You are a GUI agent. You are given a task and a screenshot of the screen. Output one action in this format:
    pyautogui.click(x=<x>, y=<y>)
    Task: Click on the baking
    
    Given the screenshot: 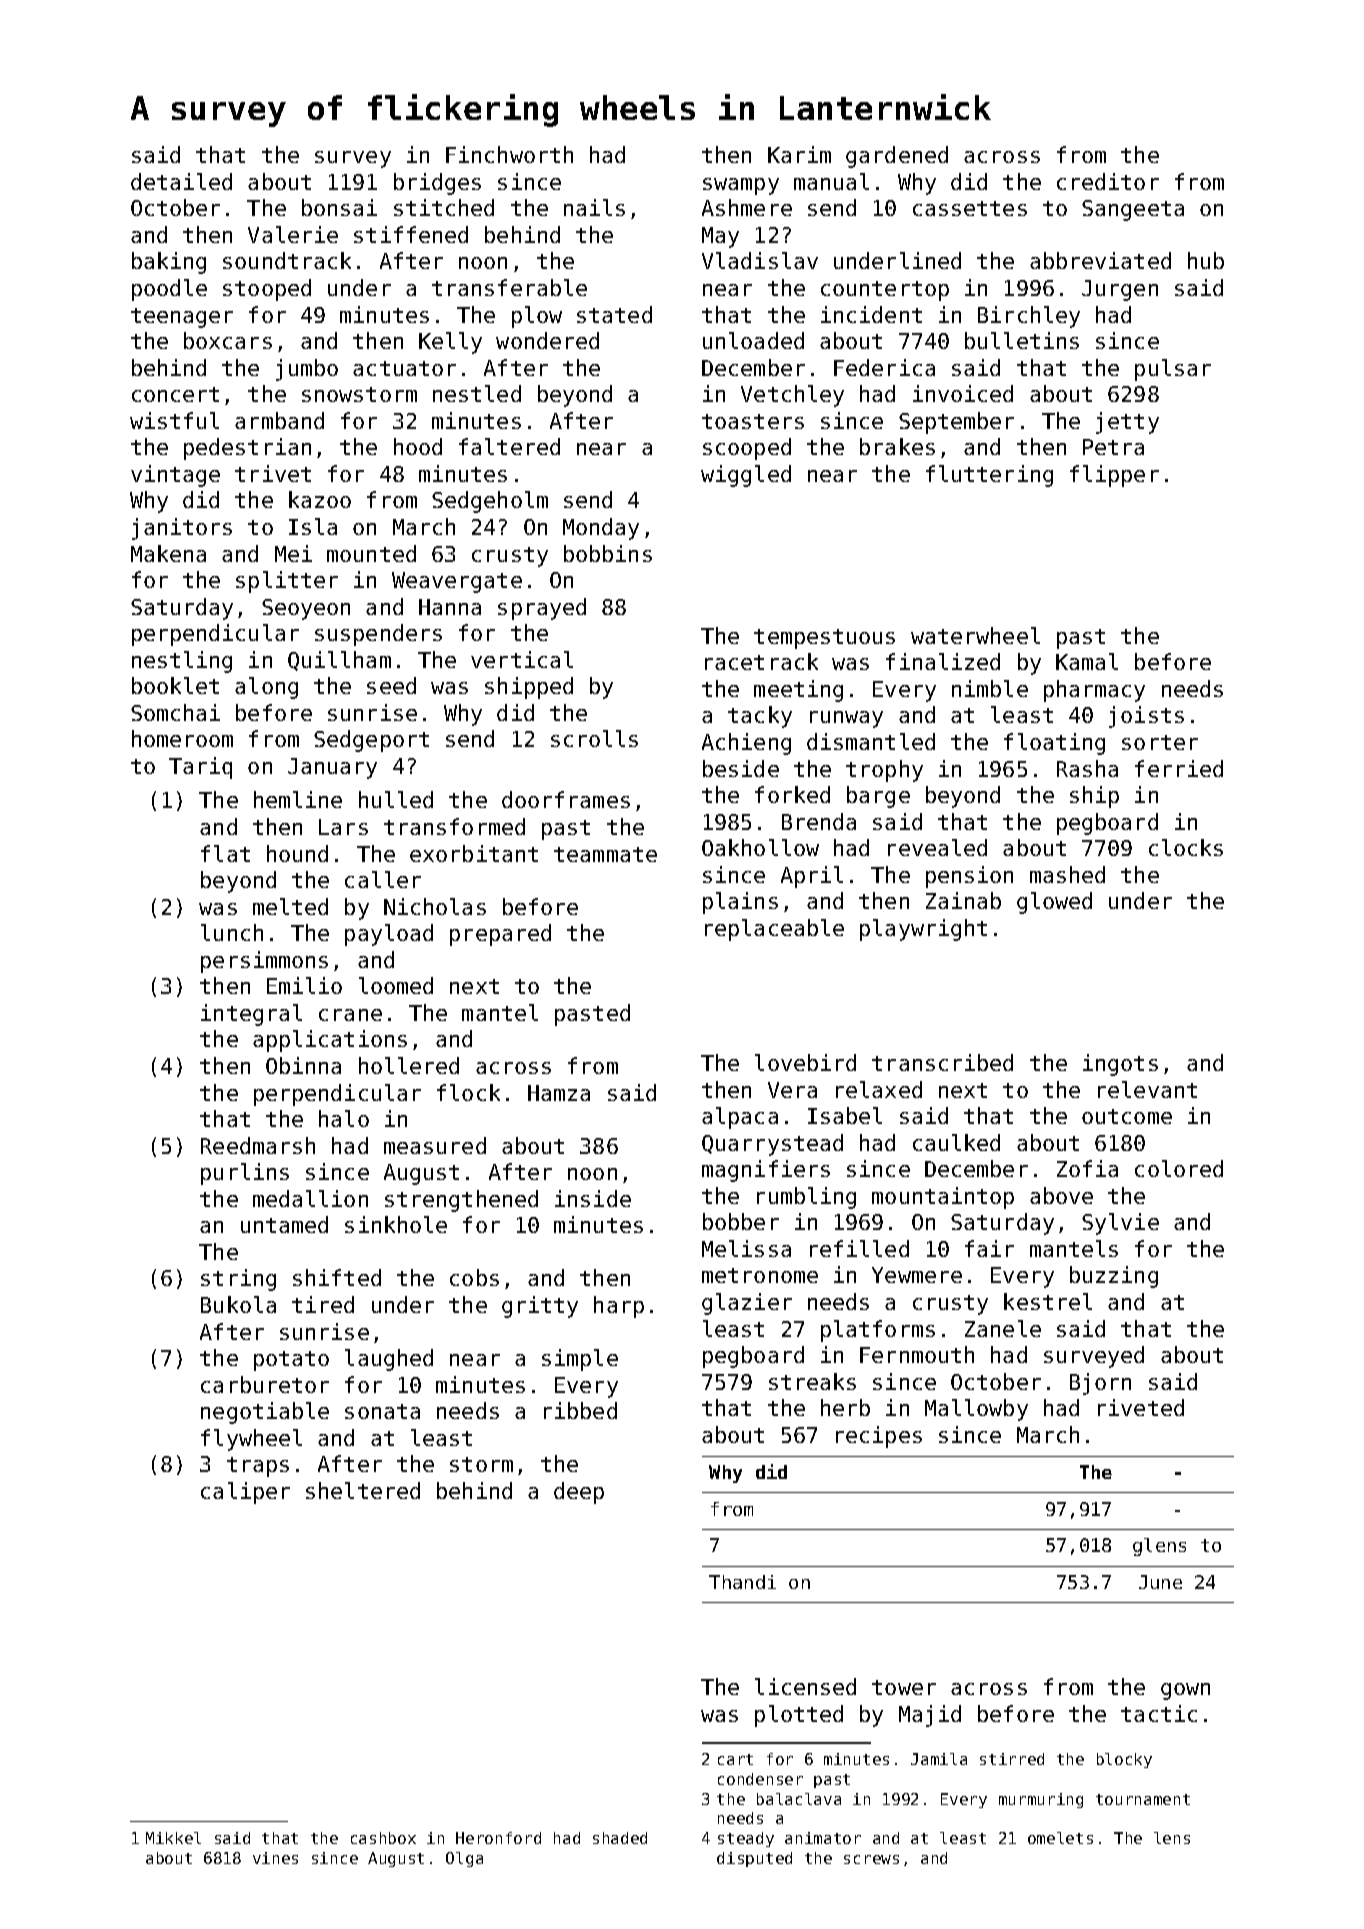 What is the action you would take?
    pyautogui.click(x=169, y=263)
